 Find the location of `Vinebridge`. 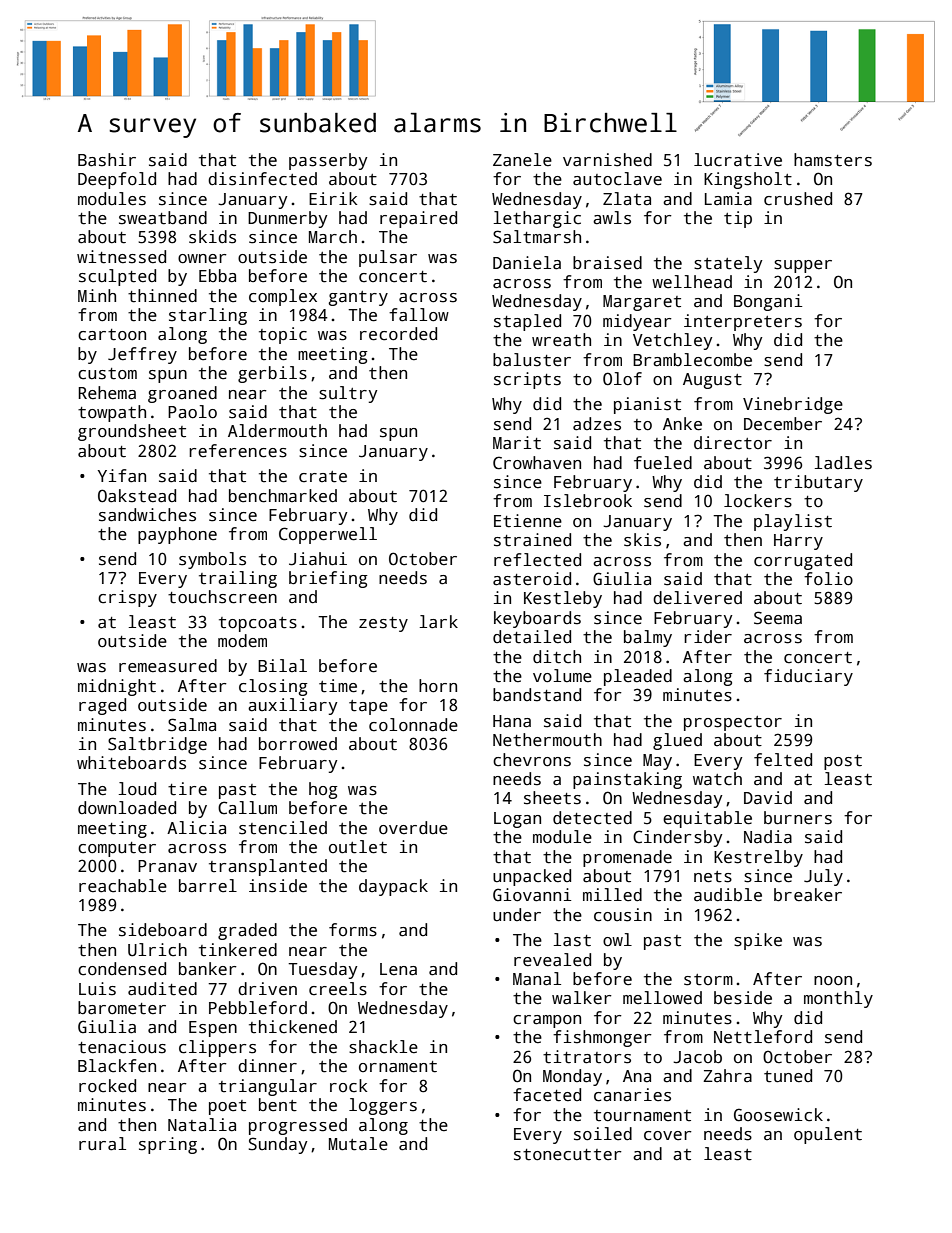

Vinebridge is located at coordinates (793, 405).
